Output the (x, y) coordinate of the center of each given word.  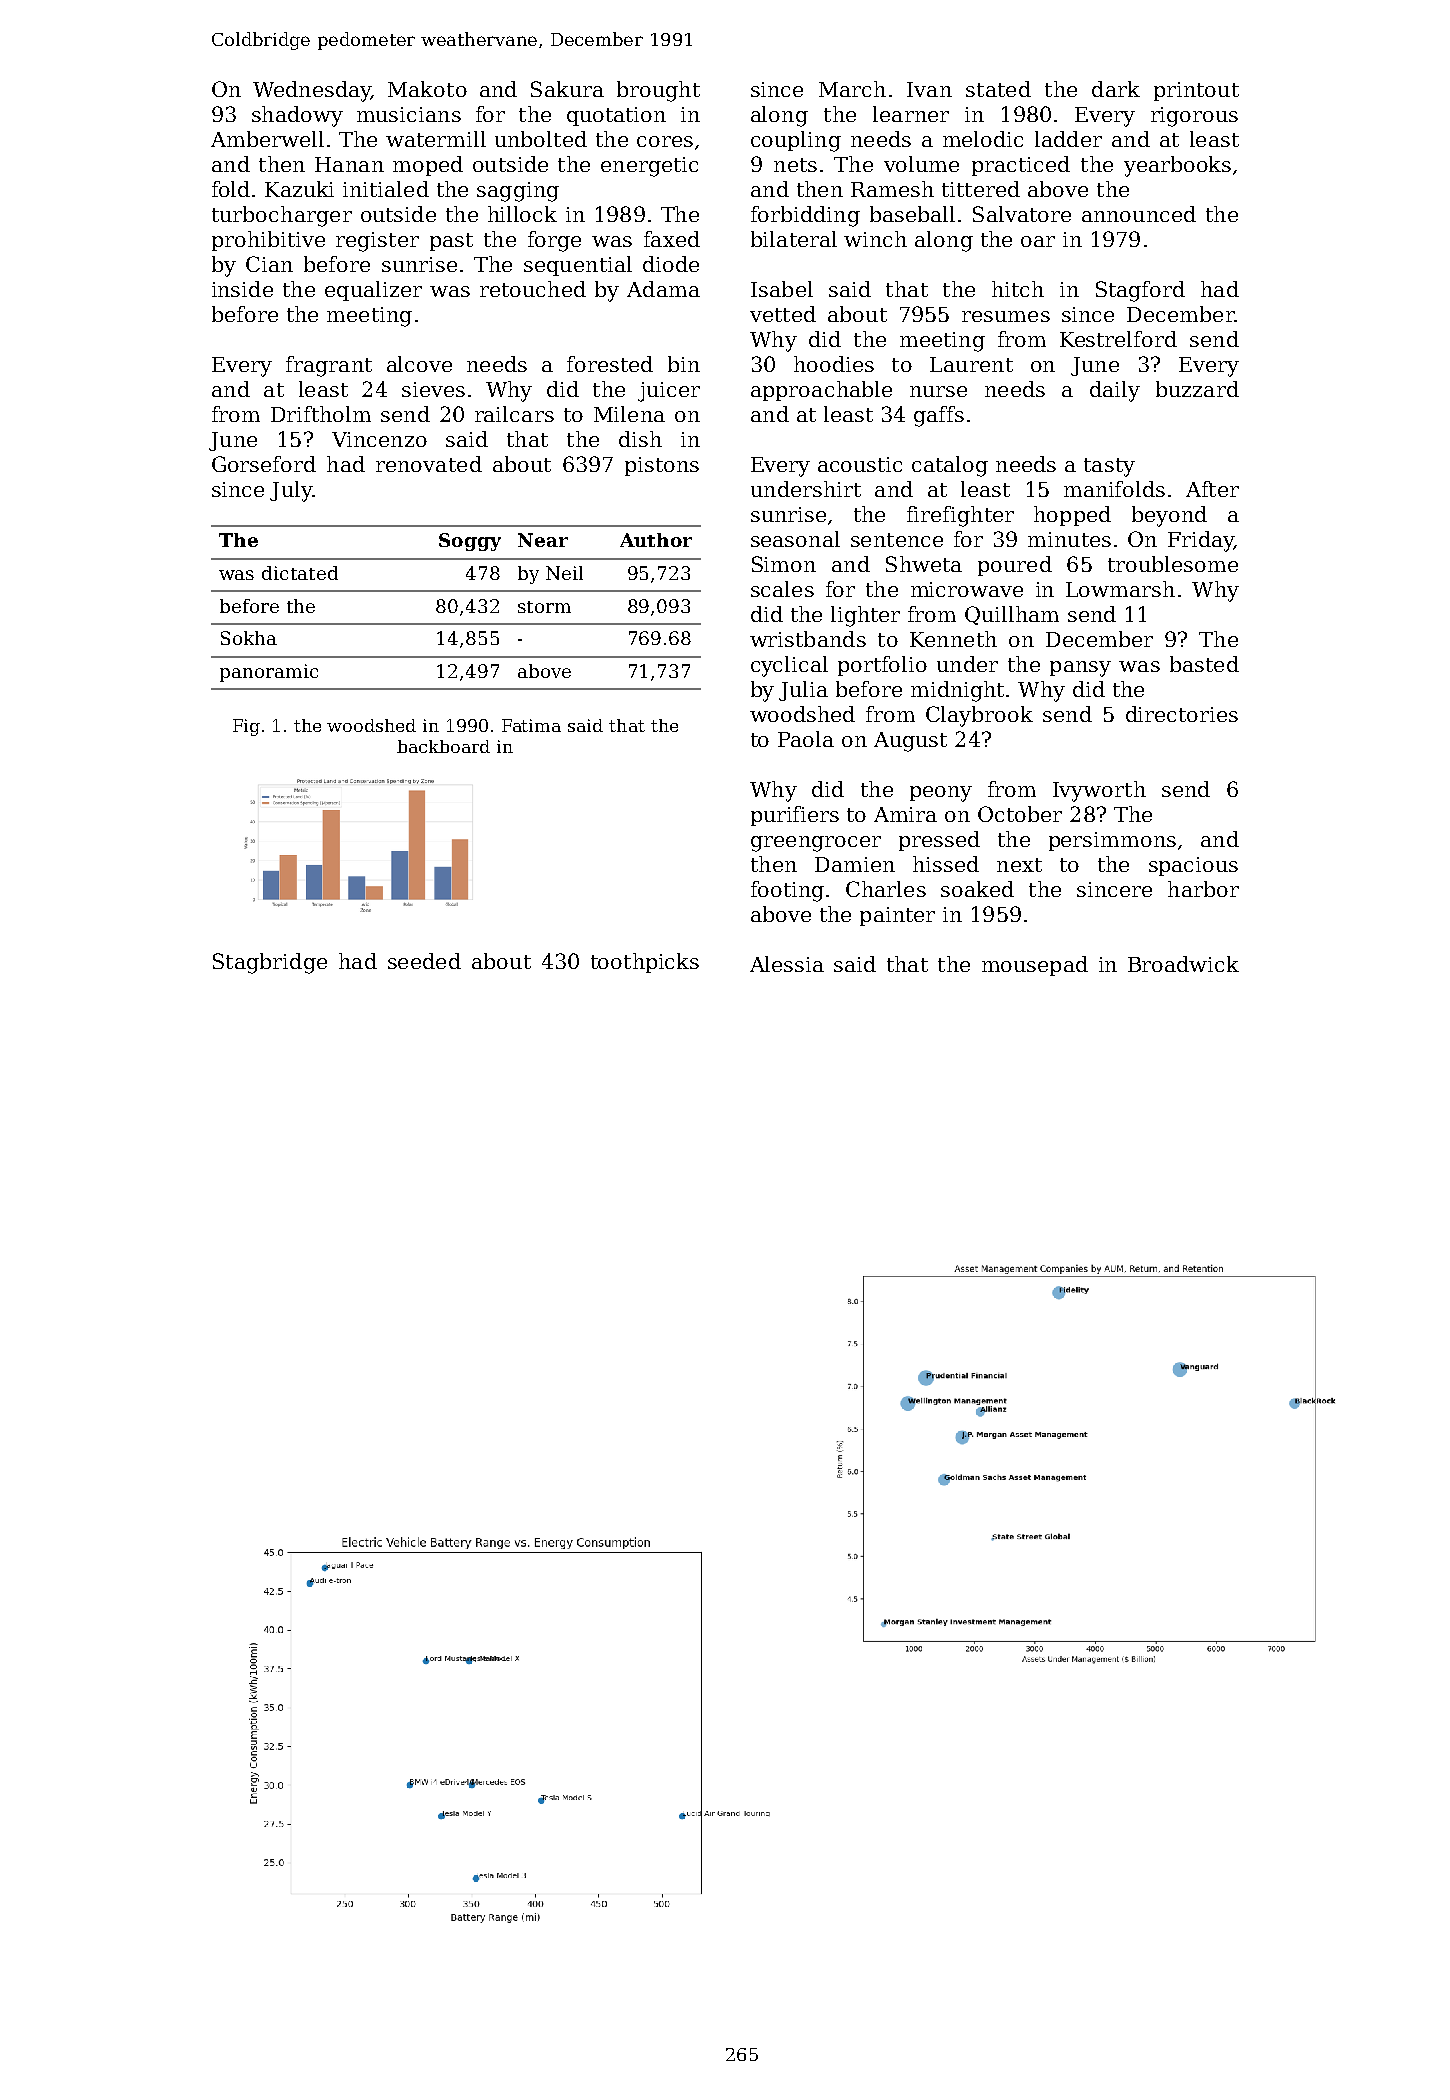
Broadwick (1183, 964)
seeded (424, 961)
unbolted (541, 139)
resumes (1006, 316)
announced (1139, 214)
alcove (419, 364)
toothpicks (645, 963)
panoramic (269, 673)
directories (1182, 714)
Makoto (427, 89)
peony (941, 794)
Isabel (782, 289)
